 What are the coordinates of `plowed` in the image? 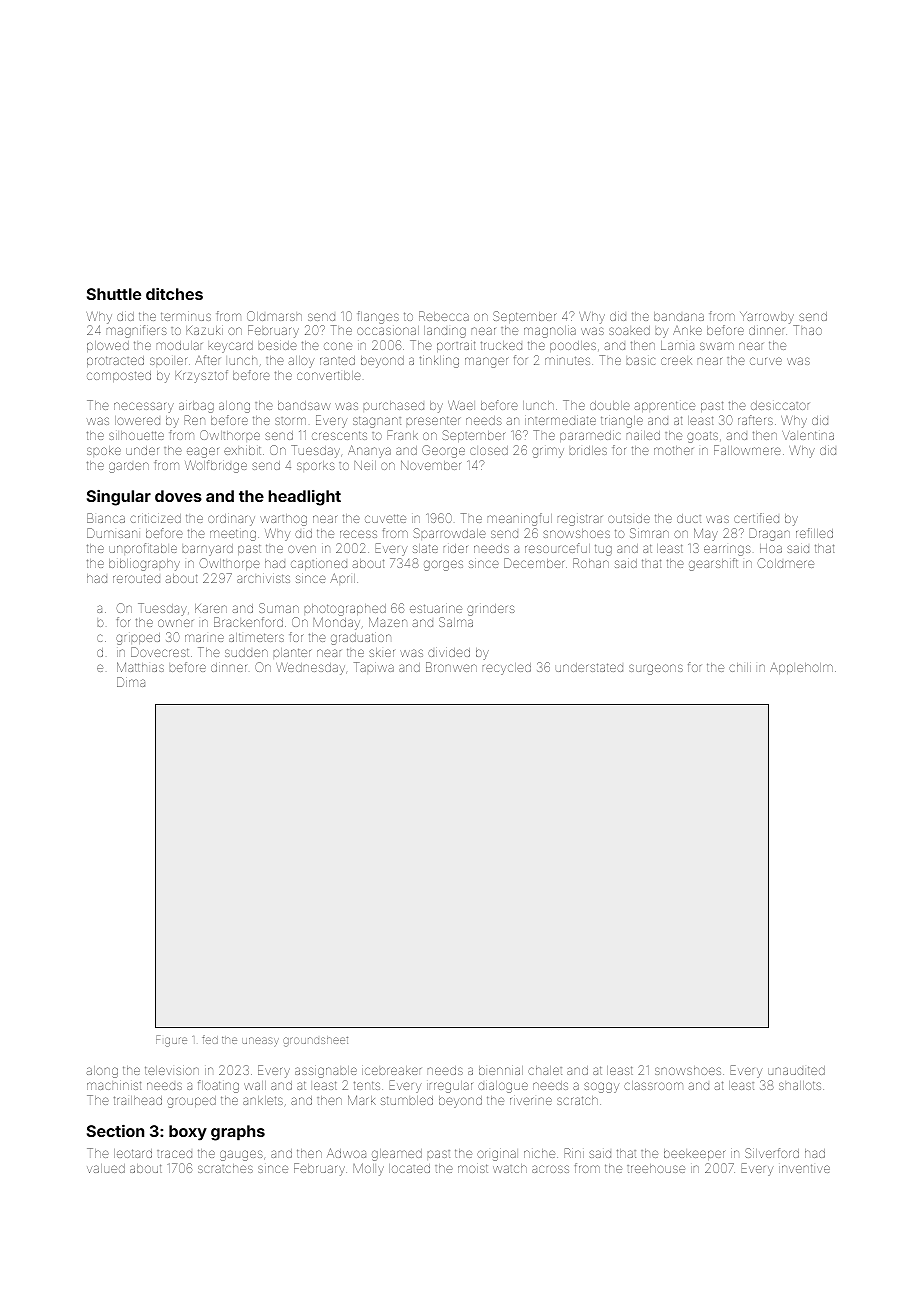 It's located at (108, 346).
